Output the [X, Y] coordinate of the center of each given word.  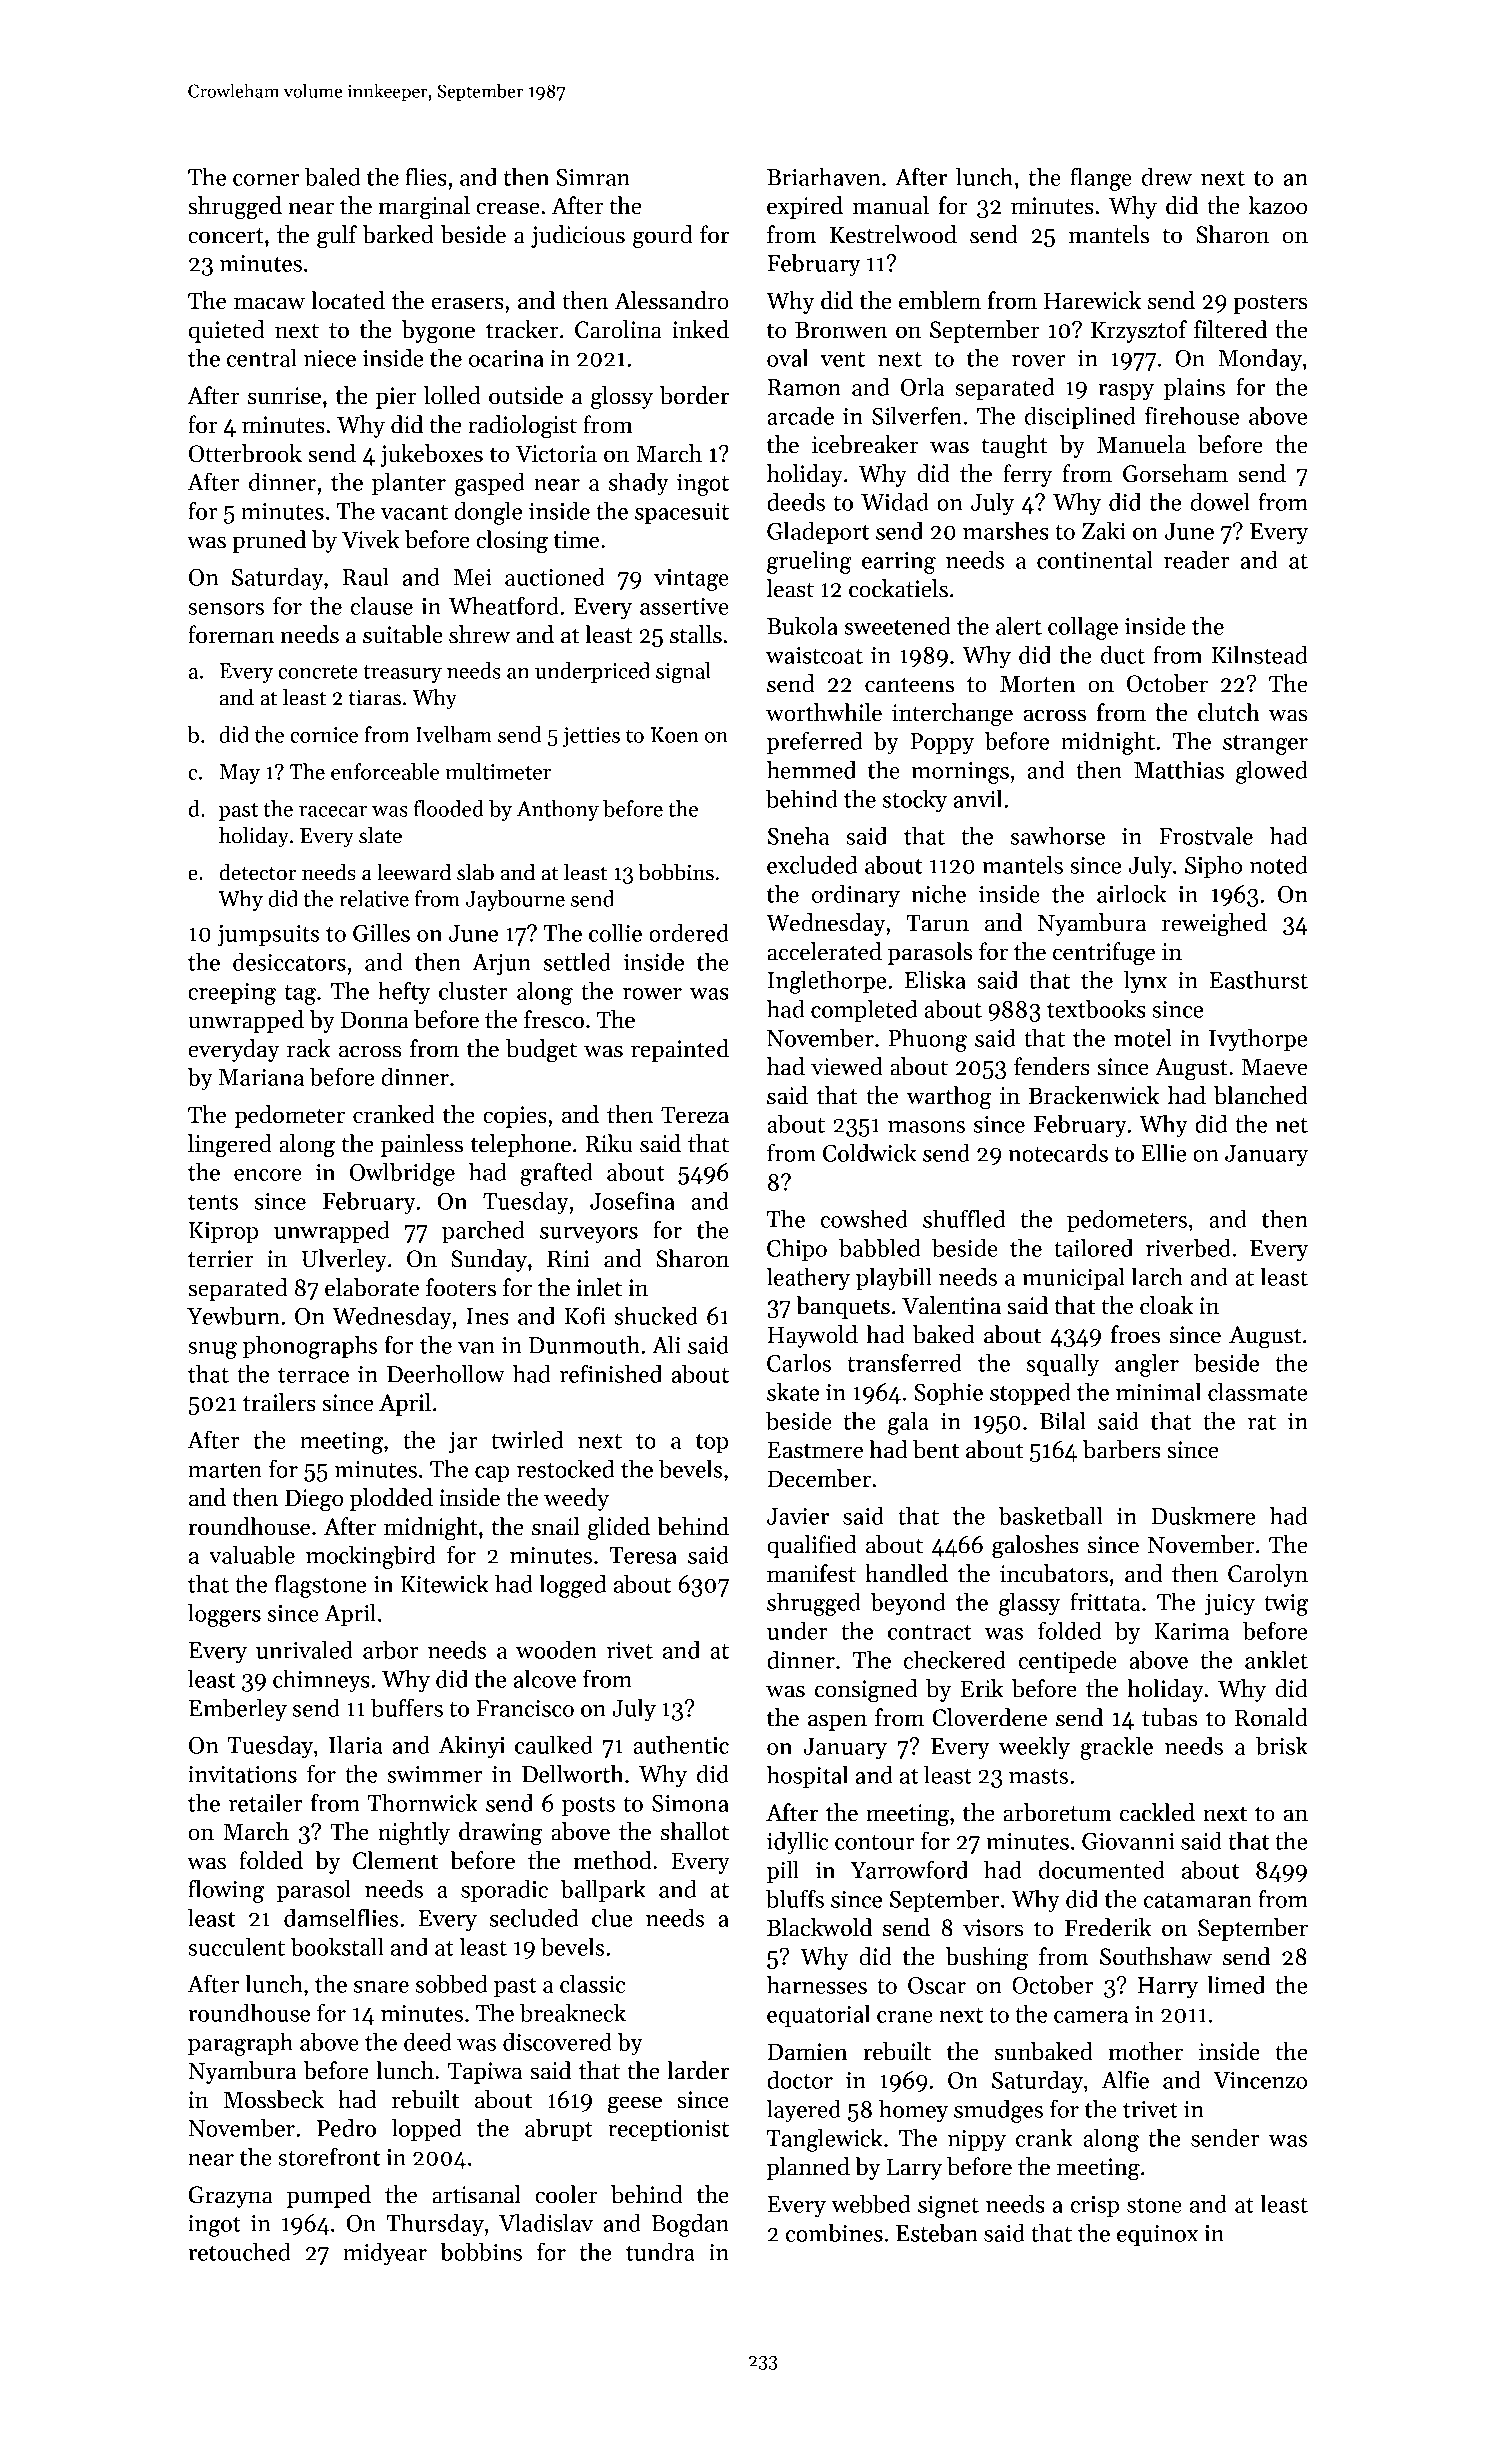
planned [808, 2168]
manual [891, 205]
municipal [1073, 1278]
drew [1167, 176]
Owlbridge [402, 1174]
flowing [226, 1891]
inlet [599, 1287]
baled [333, 176]
